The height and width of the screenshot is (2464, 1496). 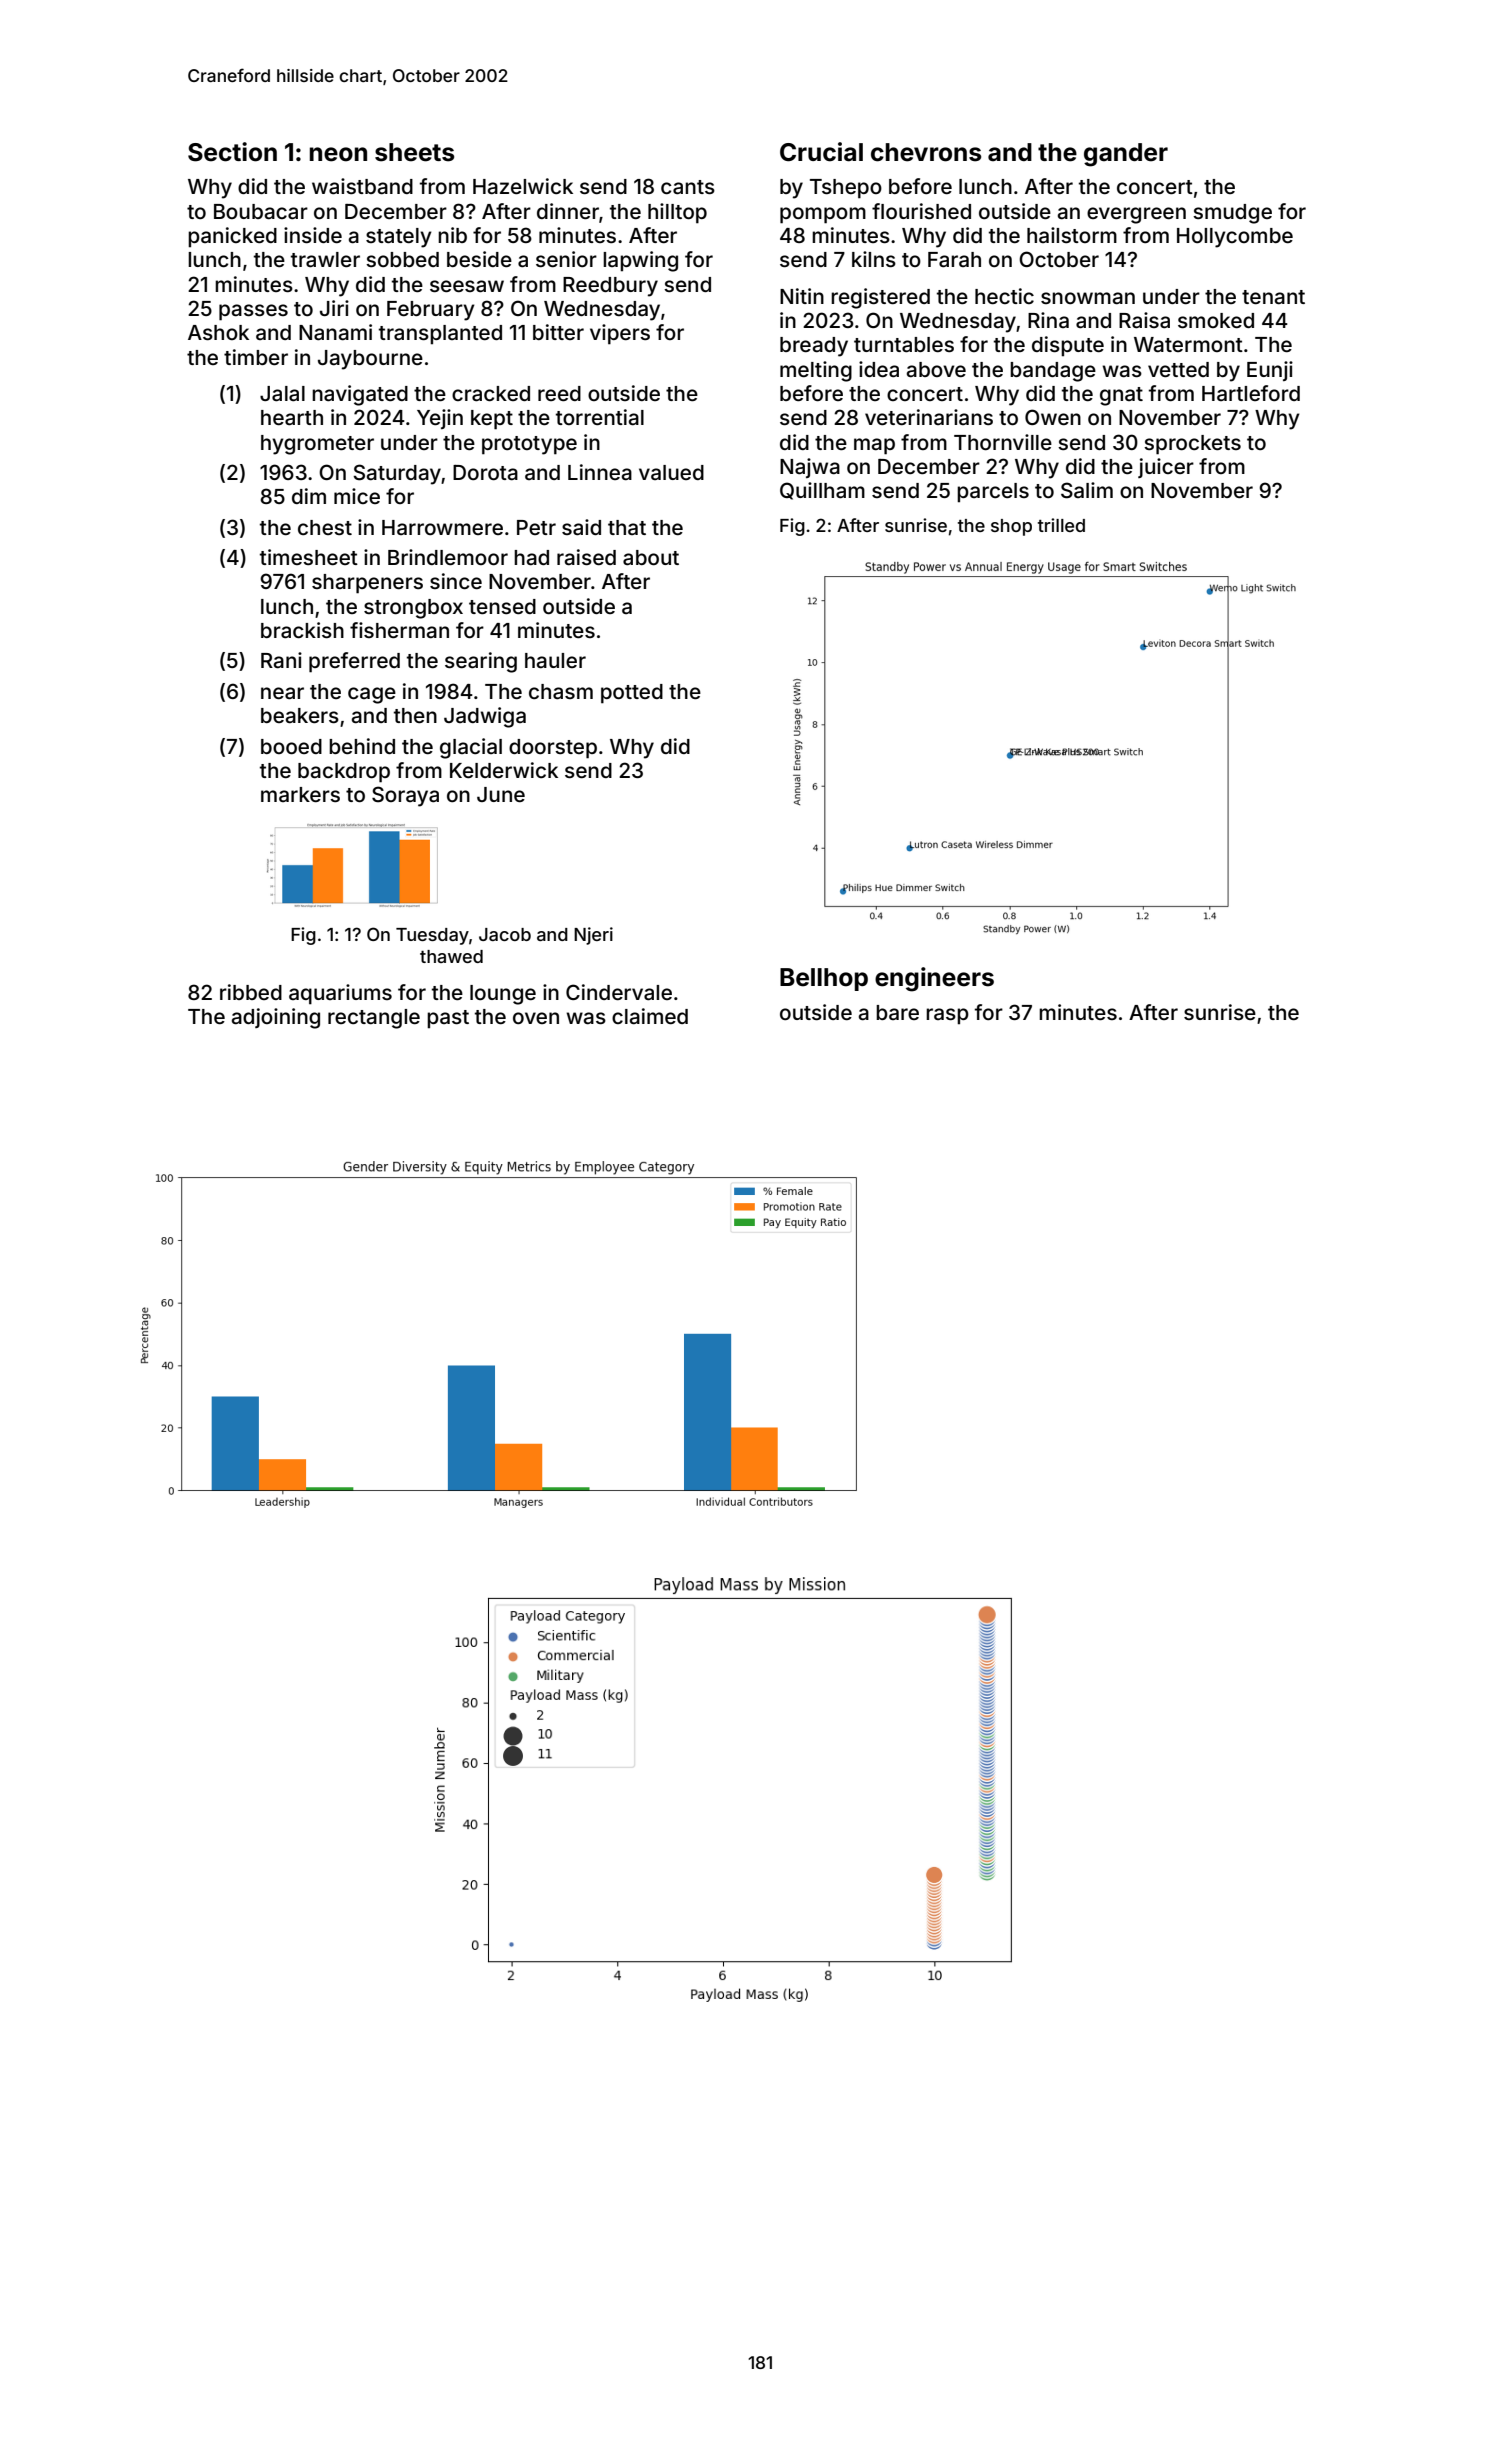 What do you see at coordinates (816, 371) in the screenshot?
I see `melting` at bounding box center [816, 371].
